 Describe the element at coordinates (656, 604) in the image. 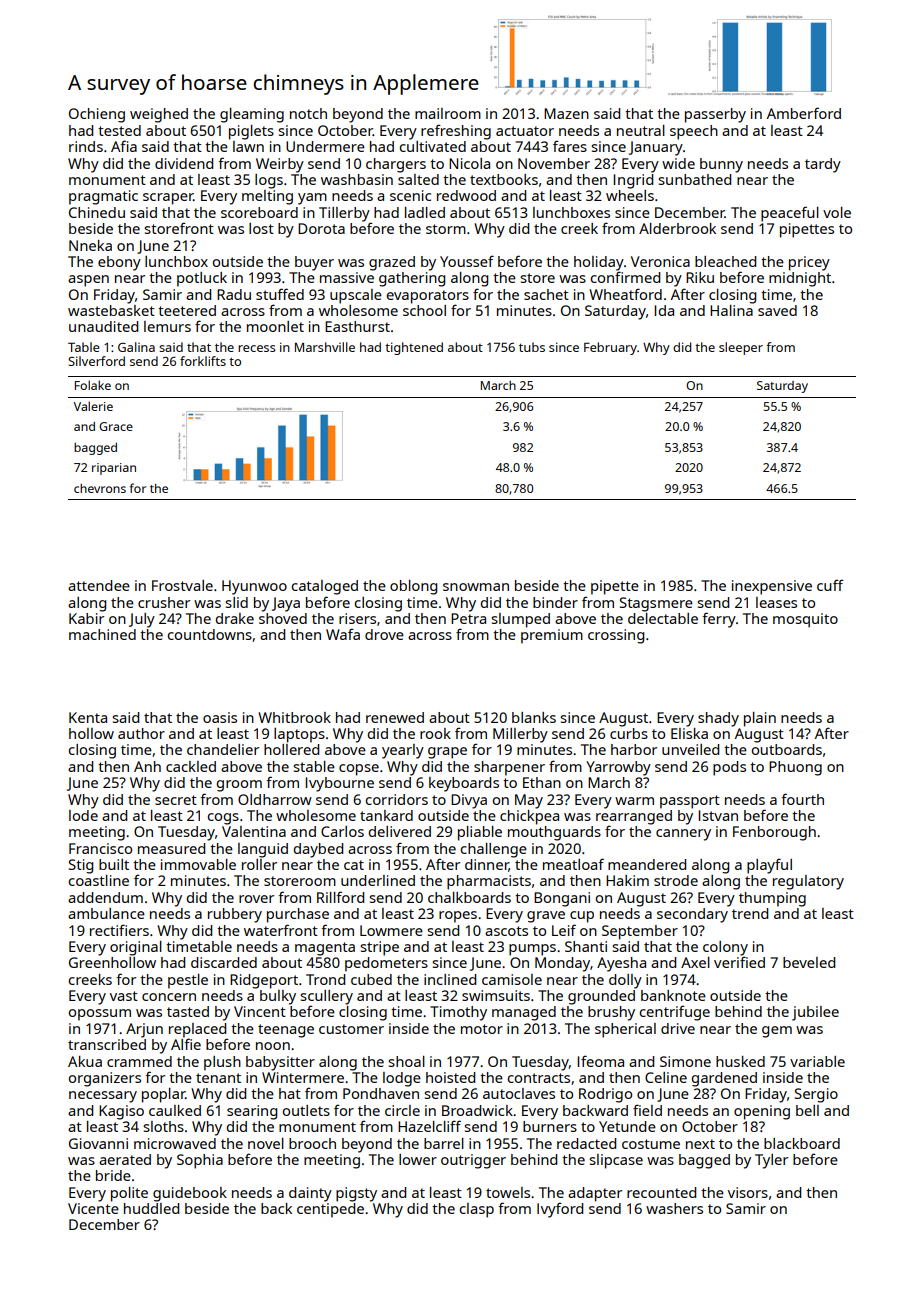

I see `Stagsmere` at that location.
